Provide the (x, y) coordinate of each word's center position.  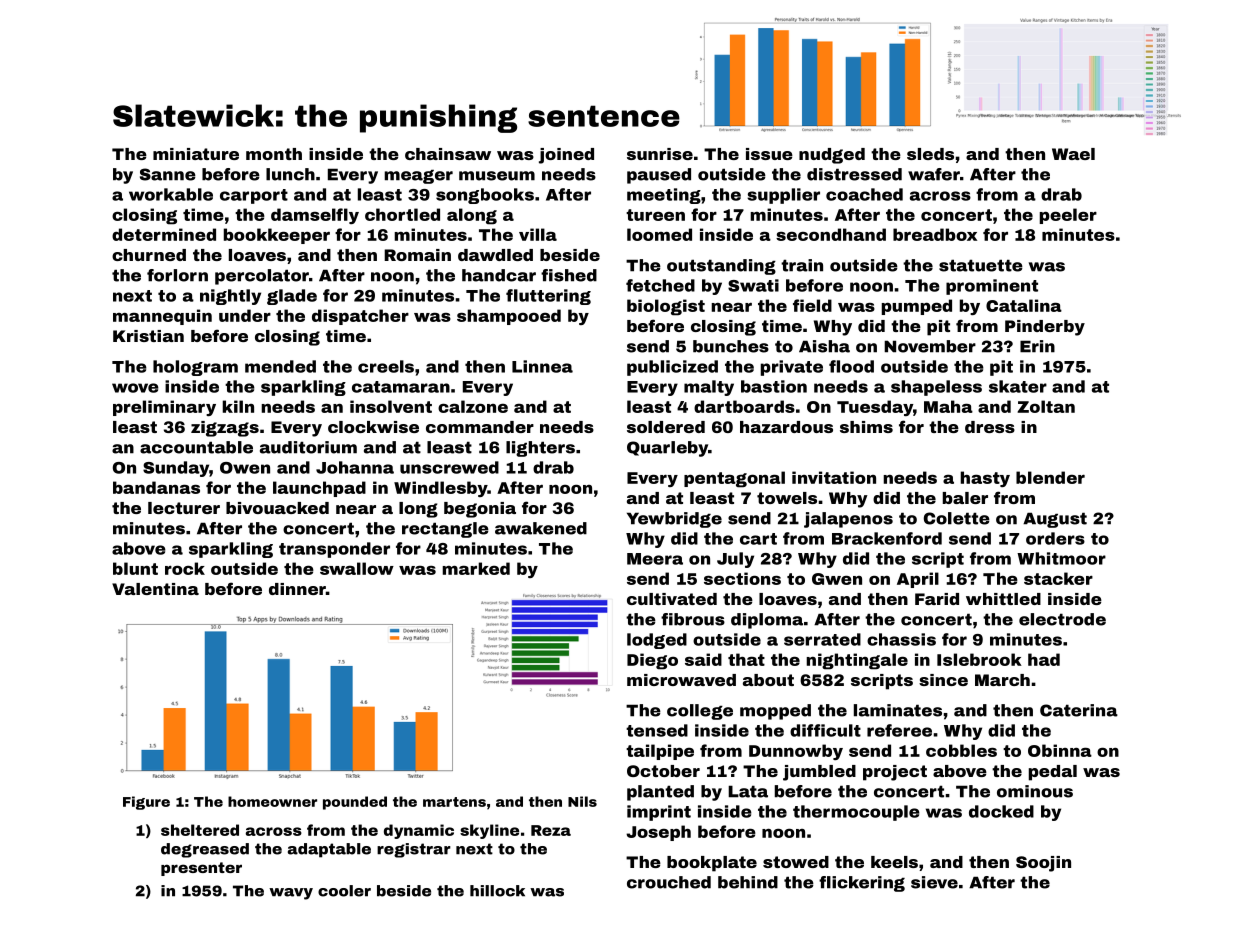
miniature (196, 154)
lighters (540, 449)
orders (1055, 538)
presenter (201, 869)
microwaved (681, 680)
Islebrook (979, 659)
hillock (497, 891)
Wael (1073, 154)
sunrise (660, 154)
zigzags (225, 429)
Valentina (155, 589)
